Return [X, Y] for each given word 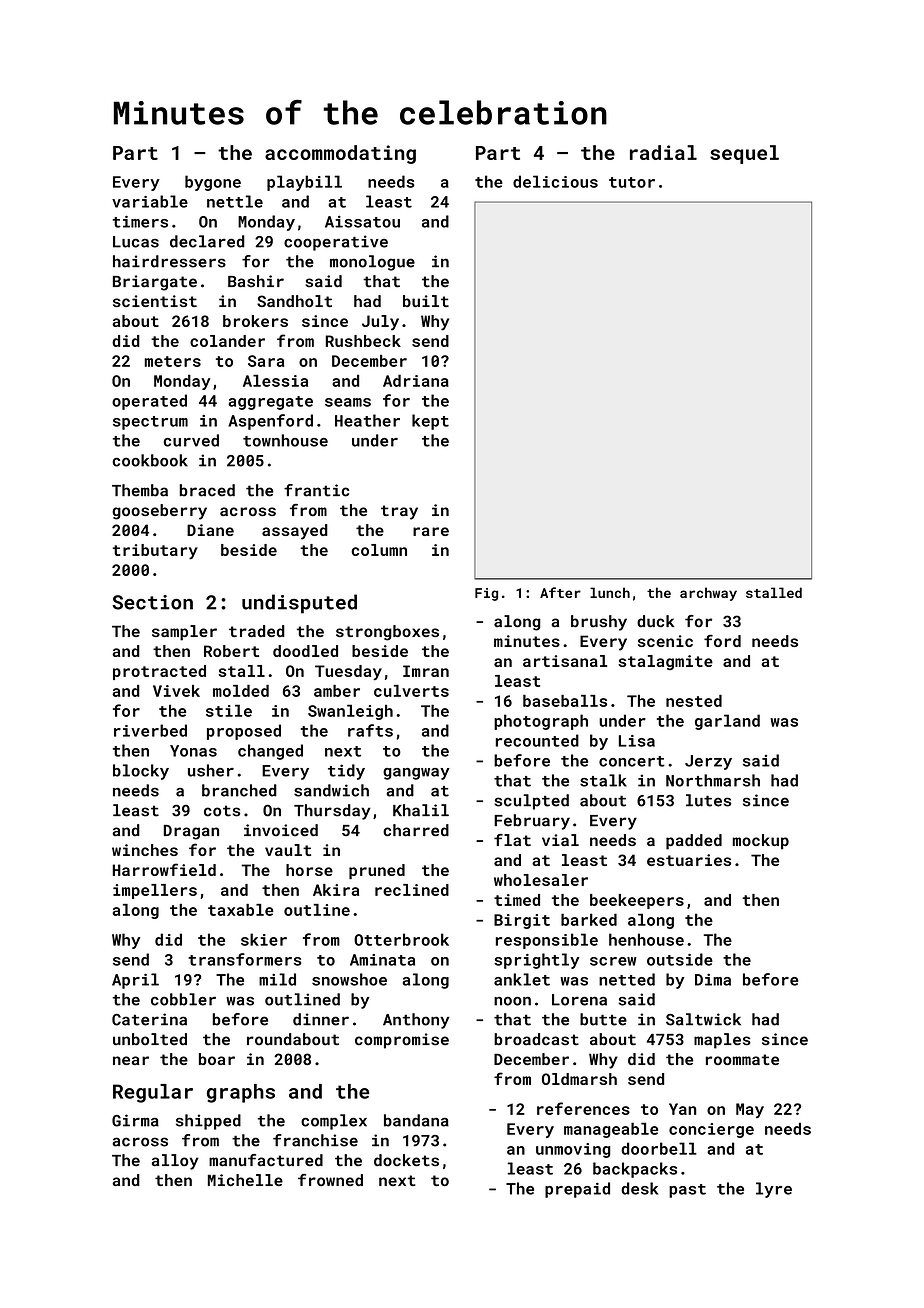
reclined [412, 890]
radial [663, 152]
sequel [744, 154]
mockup [760, 842]
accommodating [340, 154]
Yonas [193, 751]
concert [632, 761]
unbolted [150, 1039]
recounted [537, 740]
